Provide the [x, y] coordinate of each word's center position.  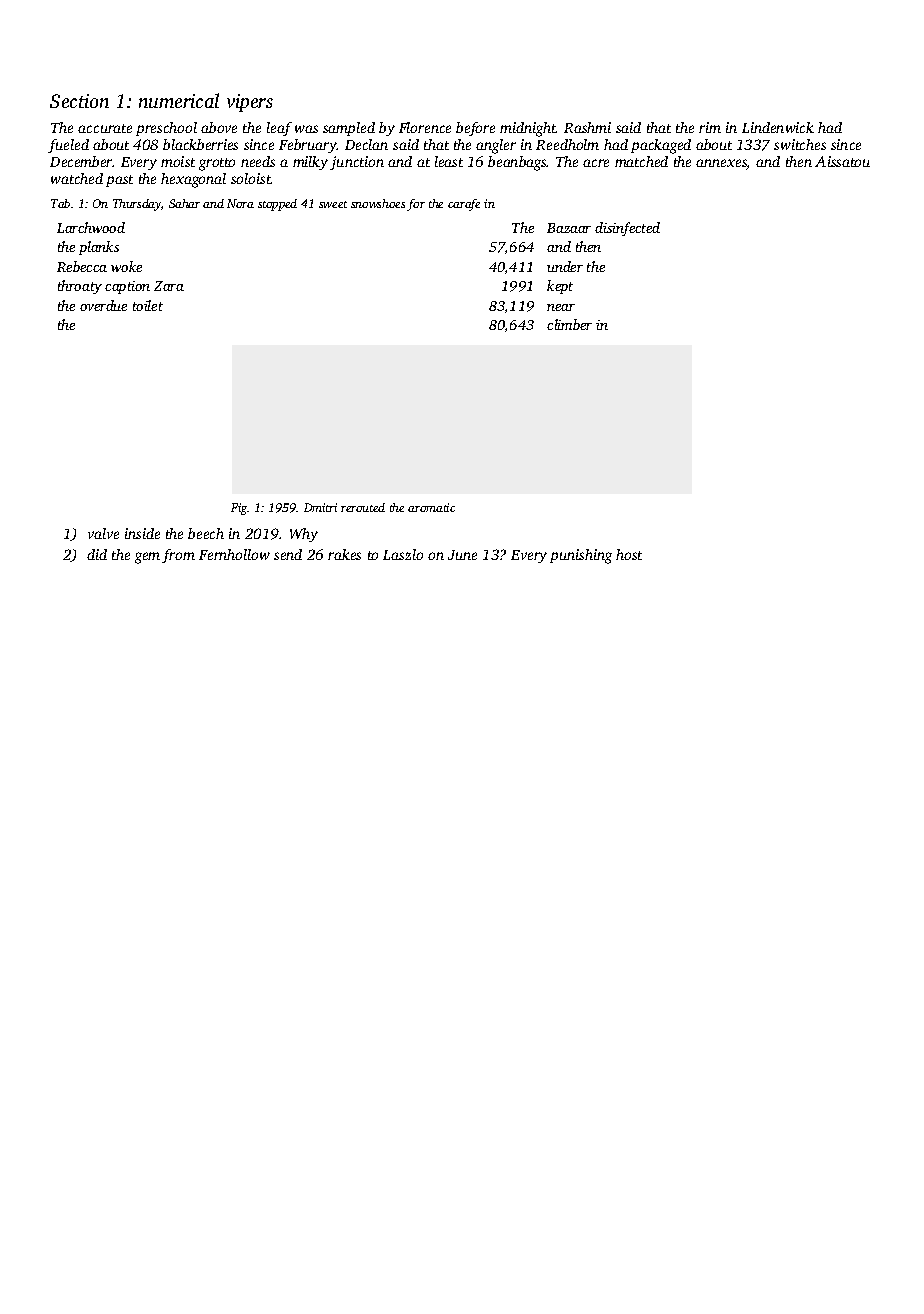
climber [569, 324]
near [561, 307]
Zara [169, 286]
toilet [148, 305]
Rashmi [587, 127]
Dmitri [320, 507]
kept [560, 287]
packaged [661, 146]
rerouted [363, 507]
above [219, 127]
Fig [239, 509]
